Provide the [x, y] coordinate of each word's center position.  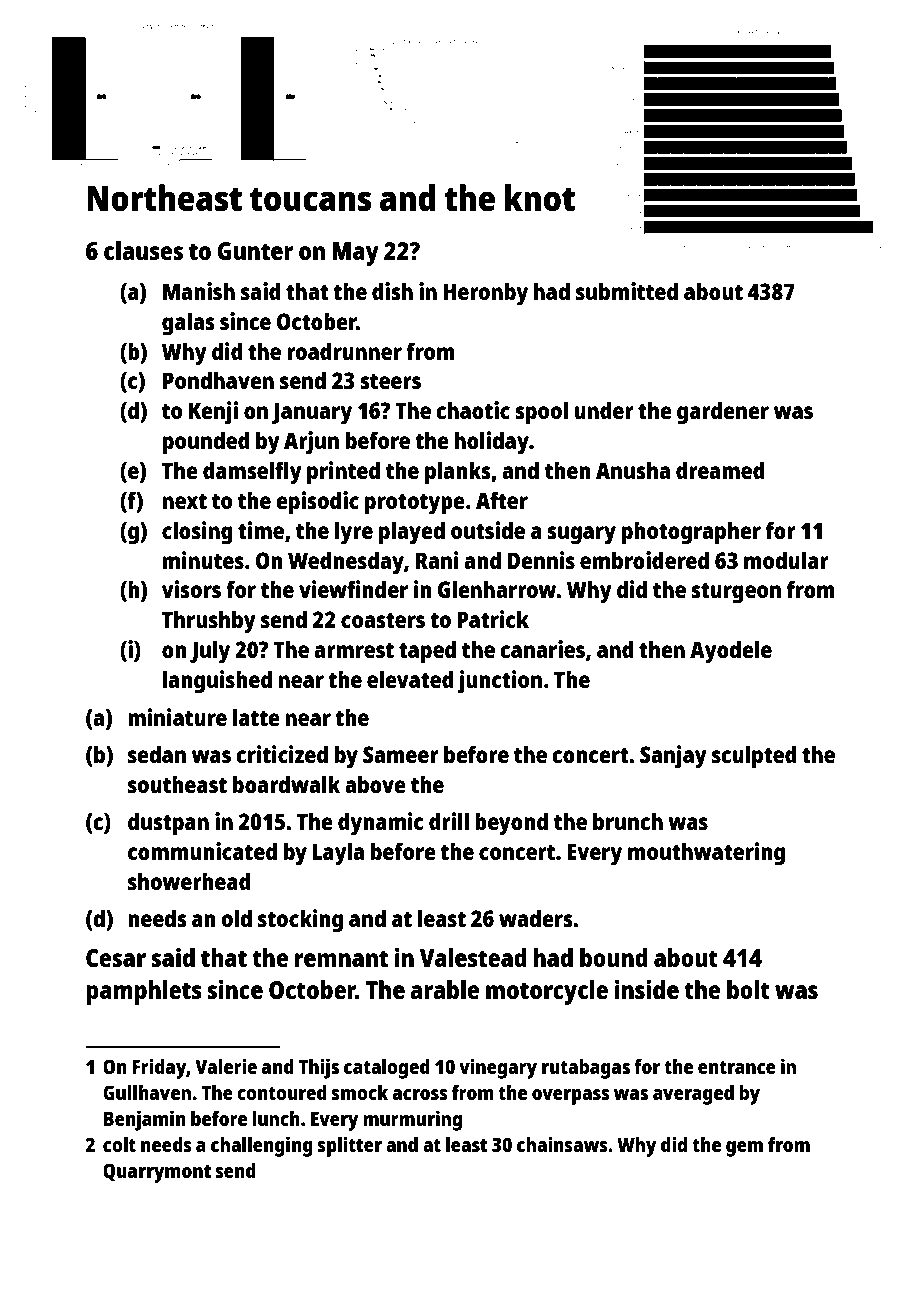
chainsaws [562, 1144]
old [236, 918]
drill [449, 821]
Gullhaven [147, 1092]
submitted [627, 291]
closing [197, 533]
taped [427, 652]
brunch [628, 821]
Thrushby [209, 622]
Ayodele [731, 652]
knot [540, 198]
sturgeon [736, 593]
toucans [310, 200]
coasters [383, 620]
